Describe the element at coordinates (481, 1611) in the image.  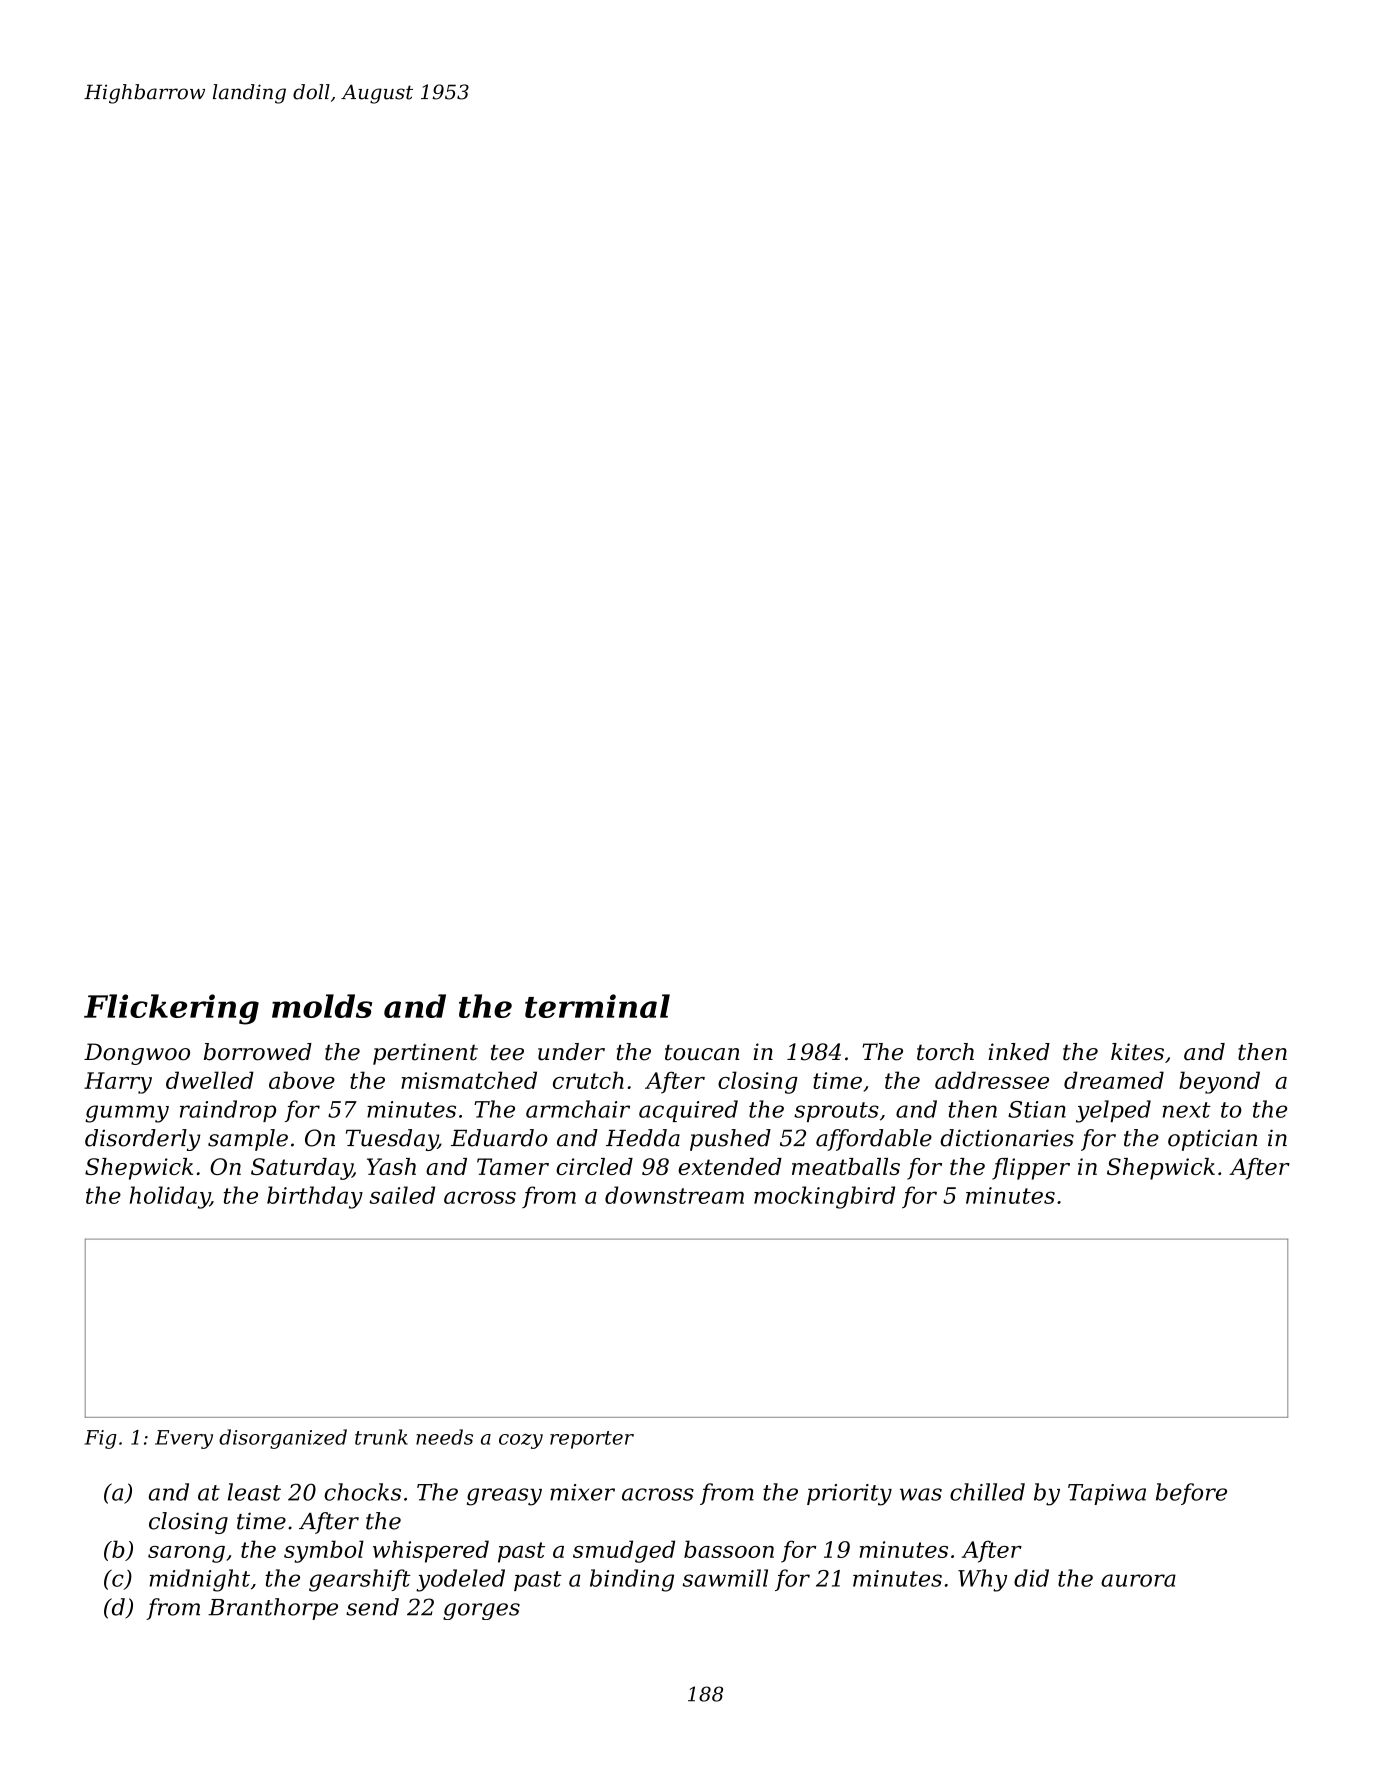
I see `gorges` at that location.
